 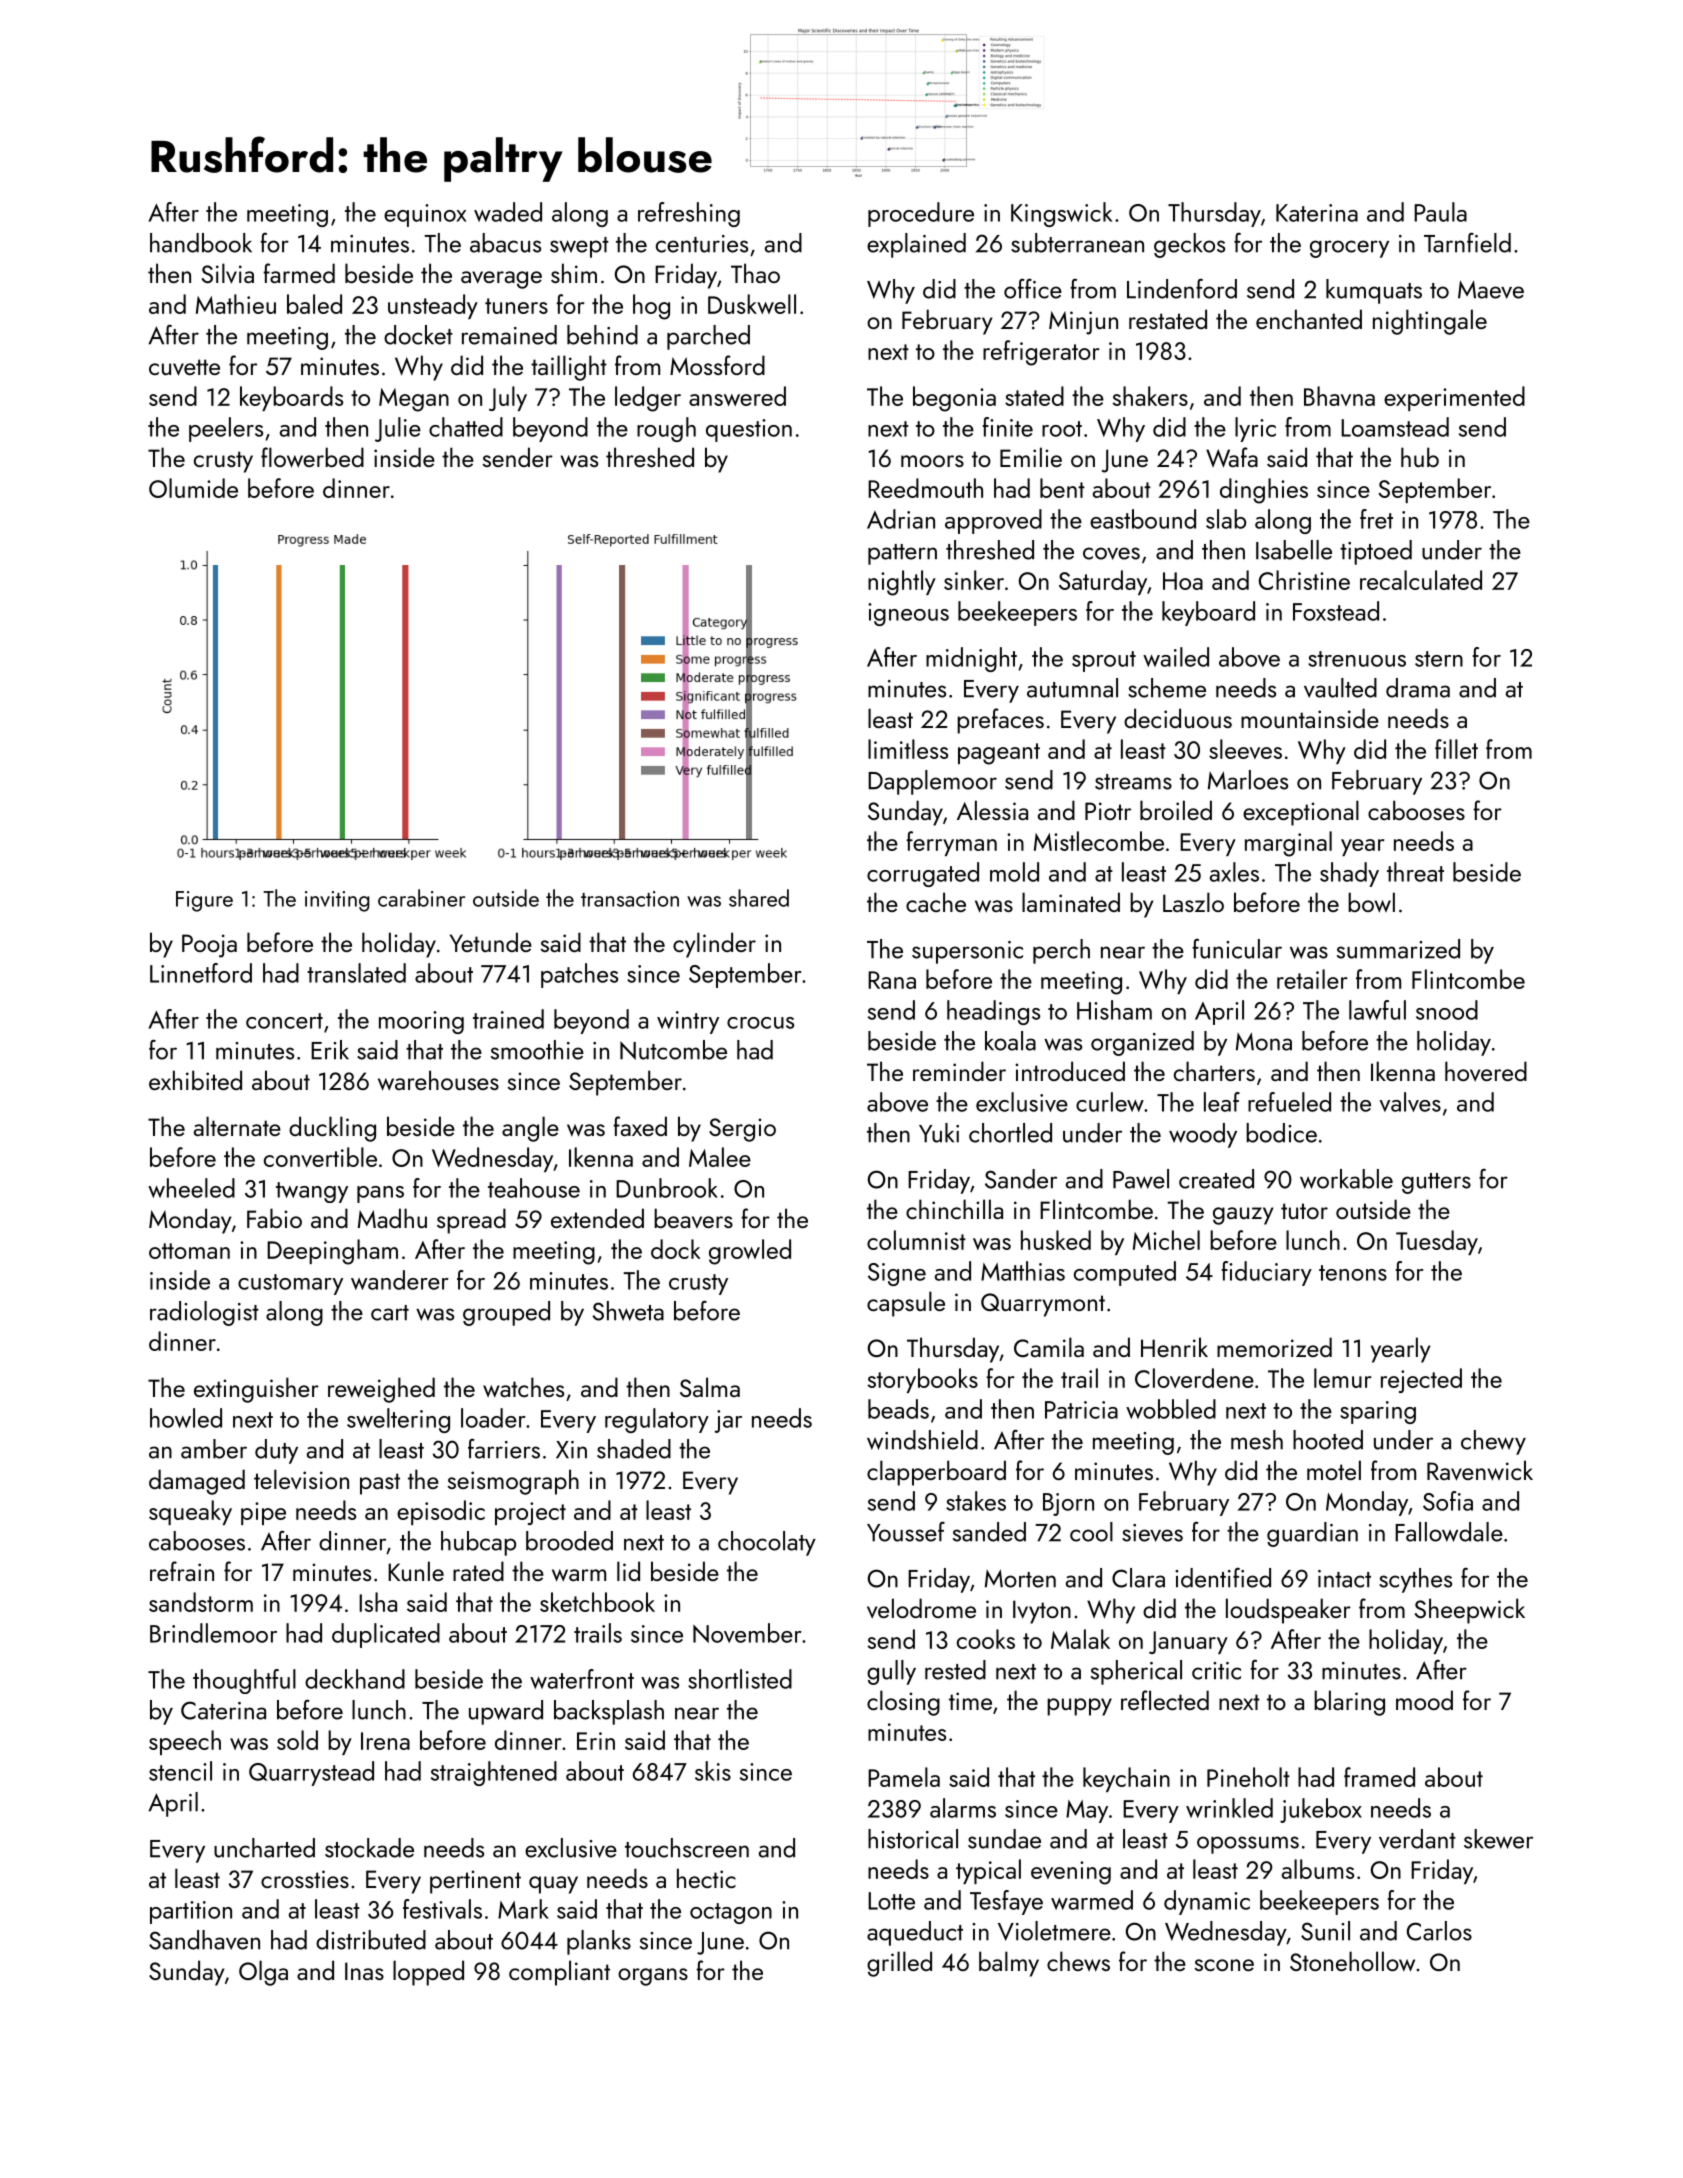 I want to click on lemur, so click(x=1342, y=1378).
